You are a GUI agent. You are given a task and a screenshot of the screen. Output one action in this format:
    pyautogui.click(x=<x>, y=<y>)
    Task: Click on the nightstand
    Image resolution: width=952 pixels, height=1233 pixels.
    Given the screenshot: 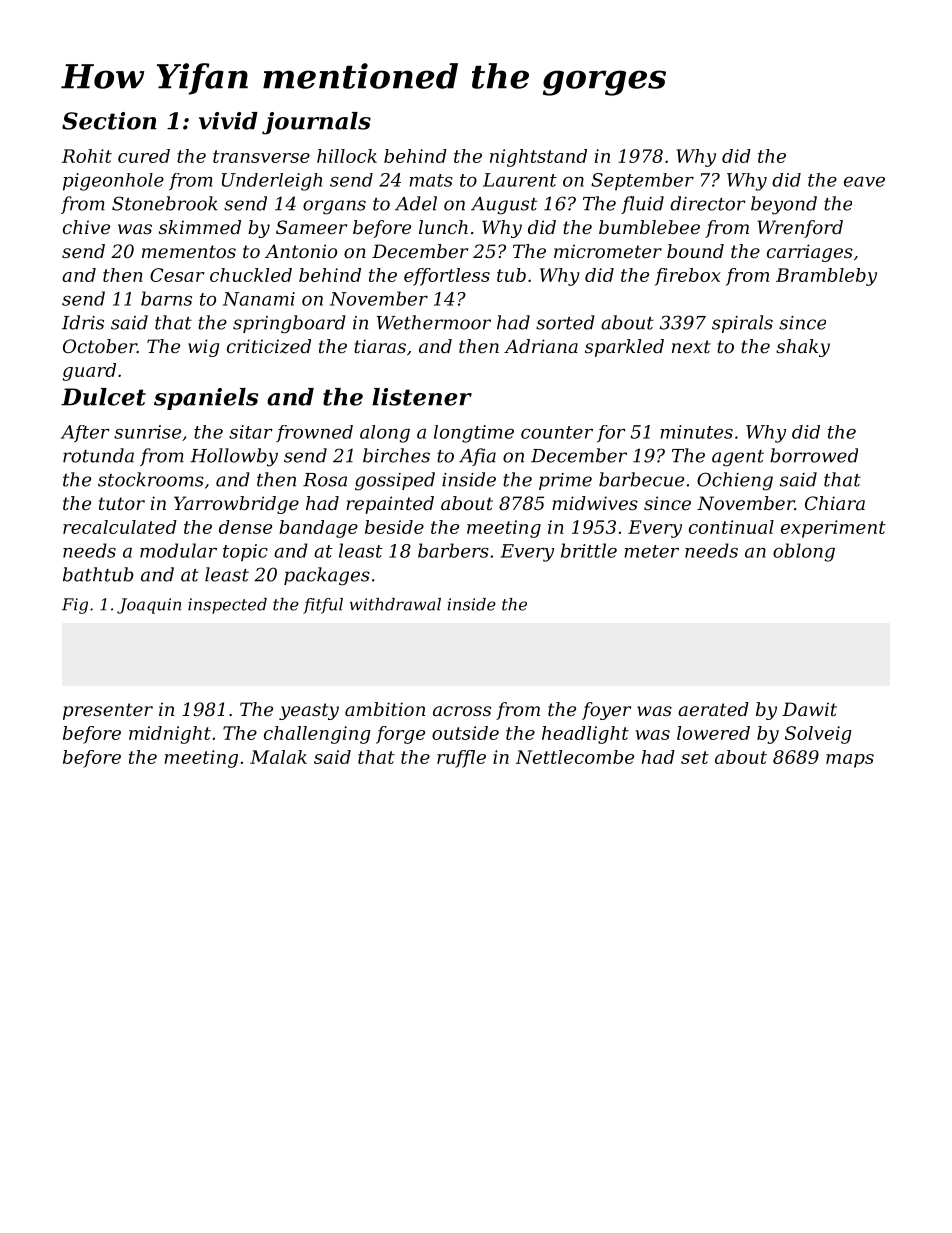 What is the action you would take?
    pyautogui.click(x=538, y=158)
